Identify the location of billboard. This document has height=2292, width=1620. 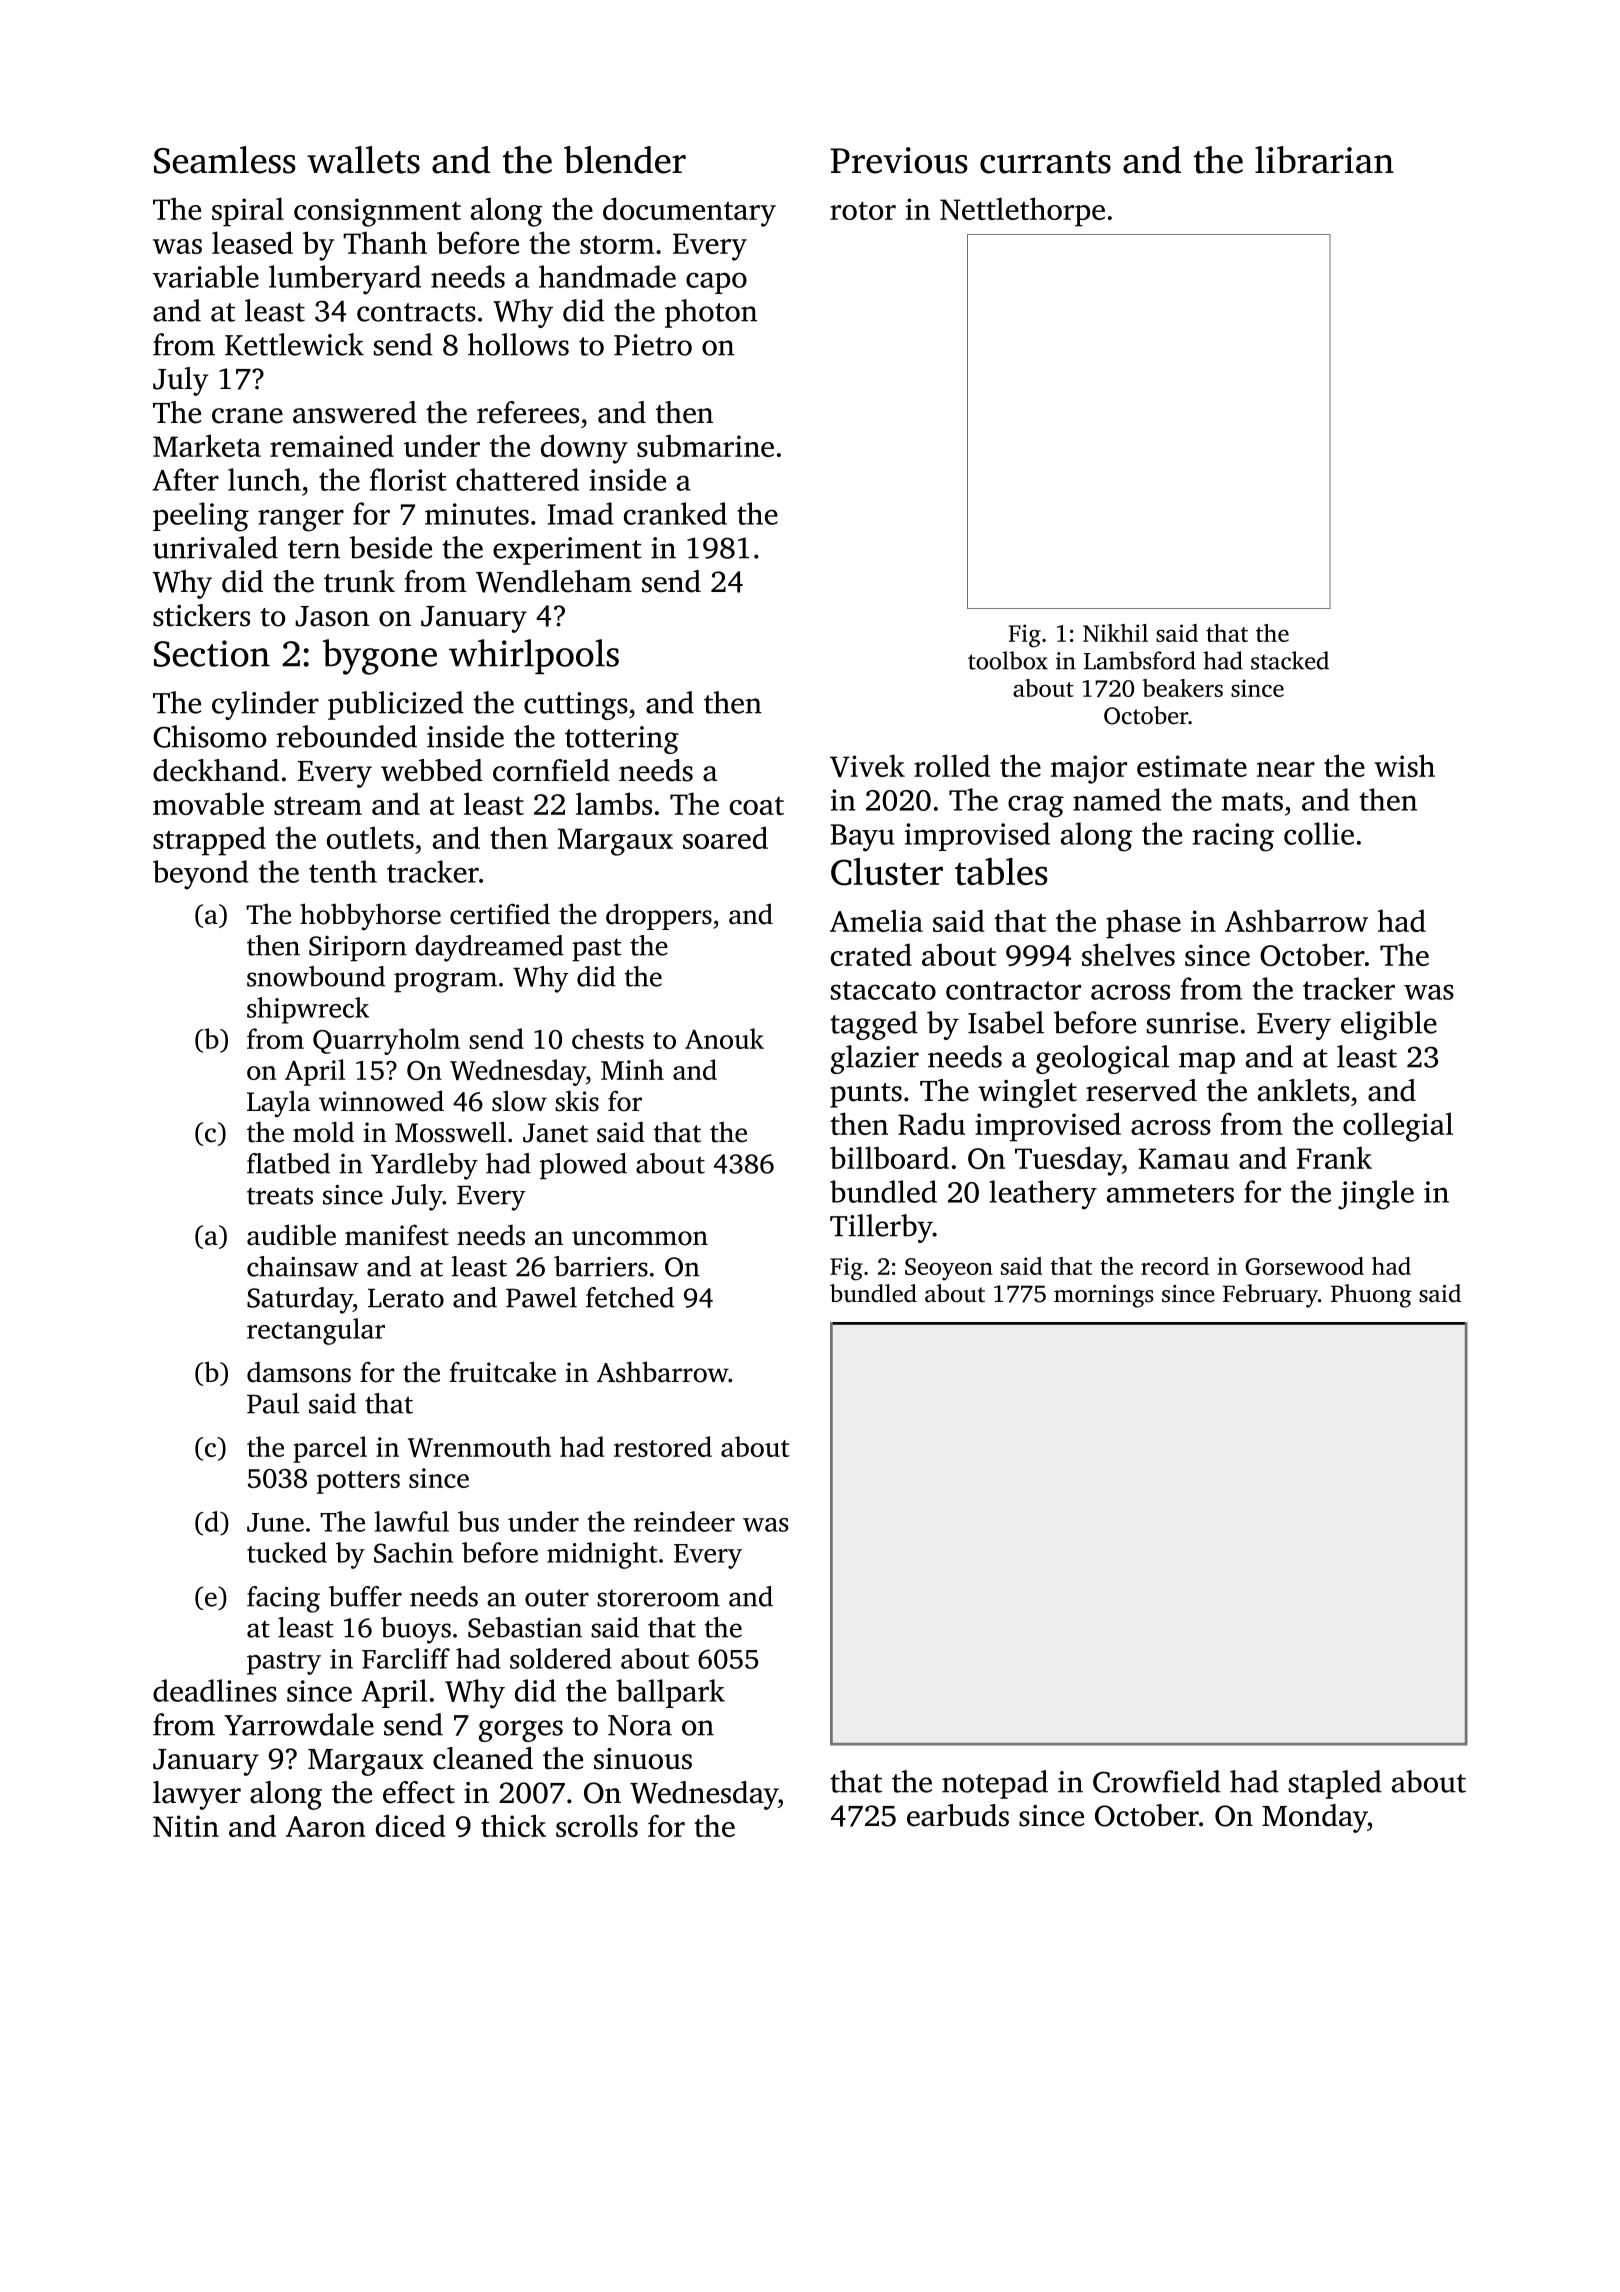
(889, 1157).
